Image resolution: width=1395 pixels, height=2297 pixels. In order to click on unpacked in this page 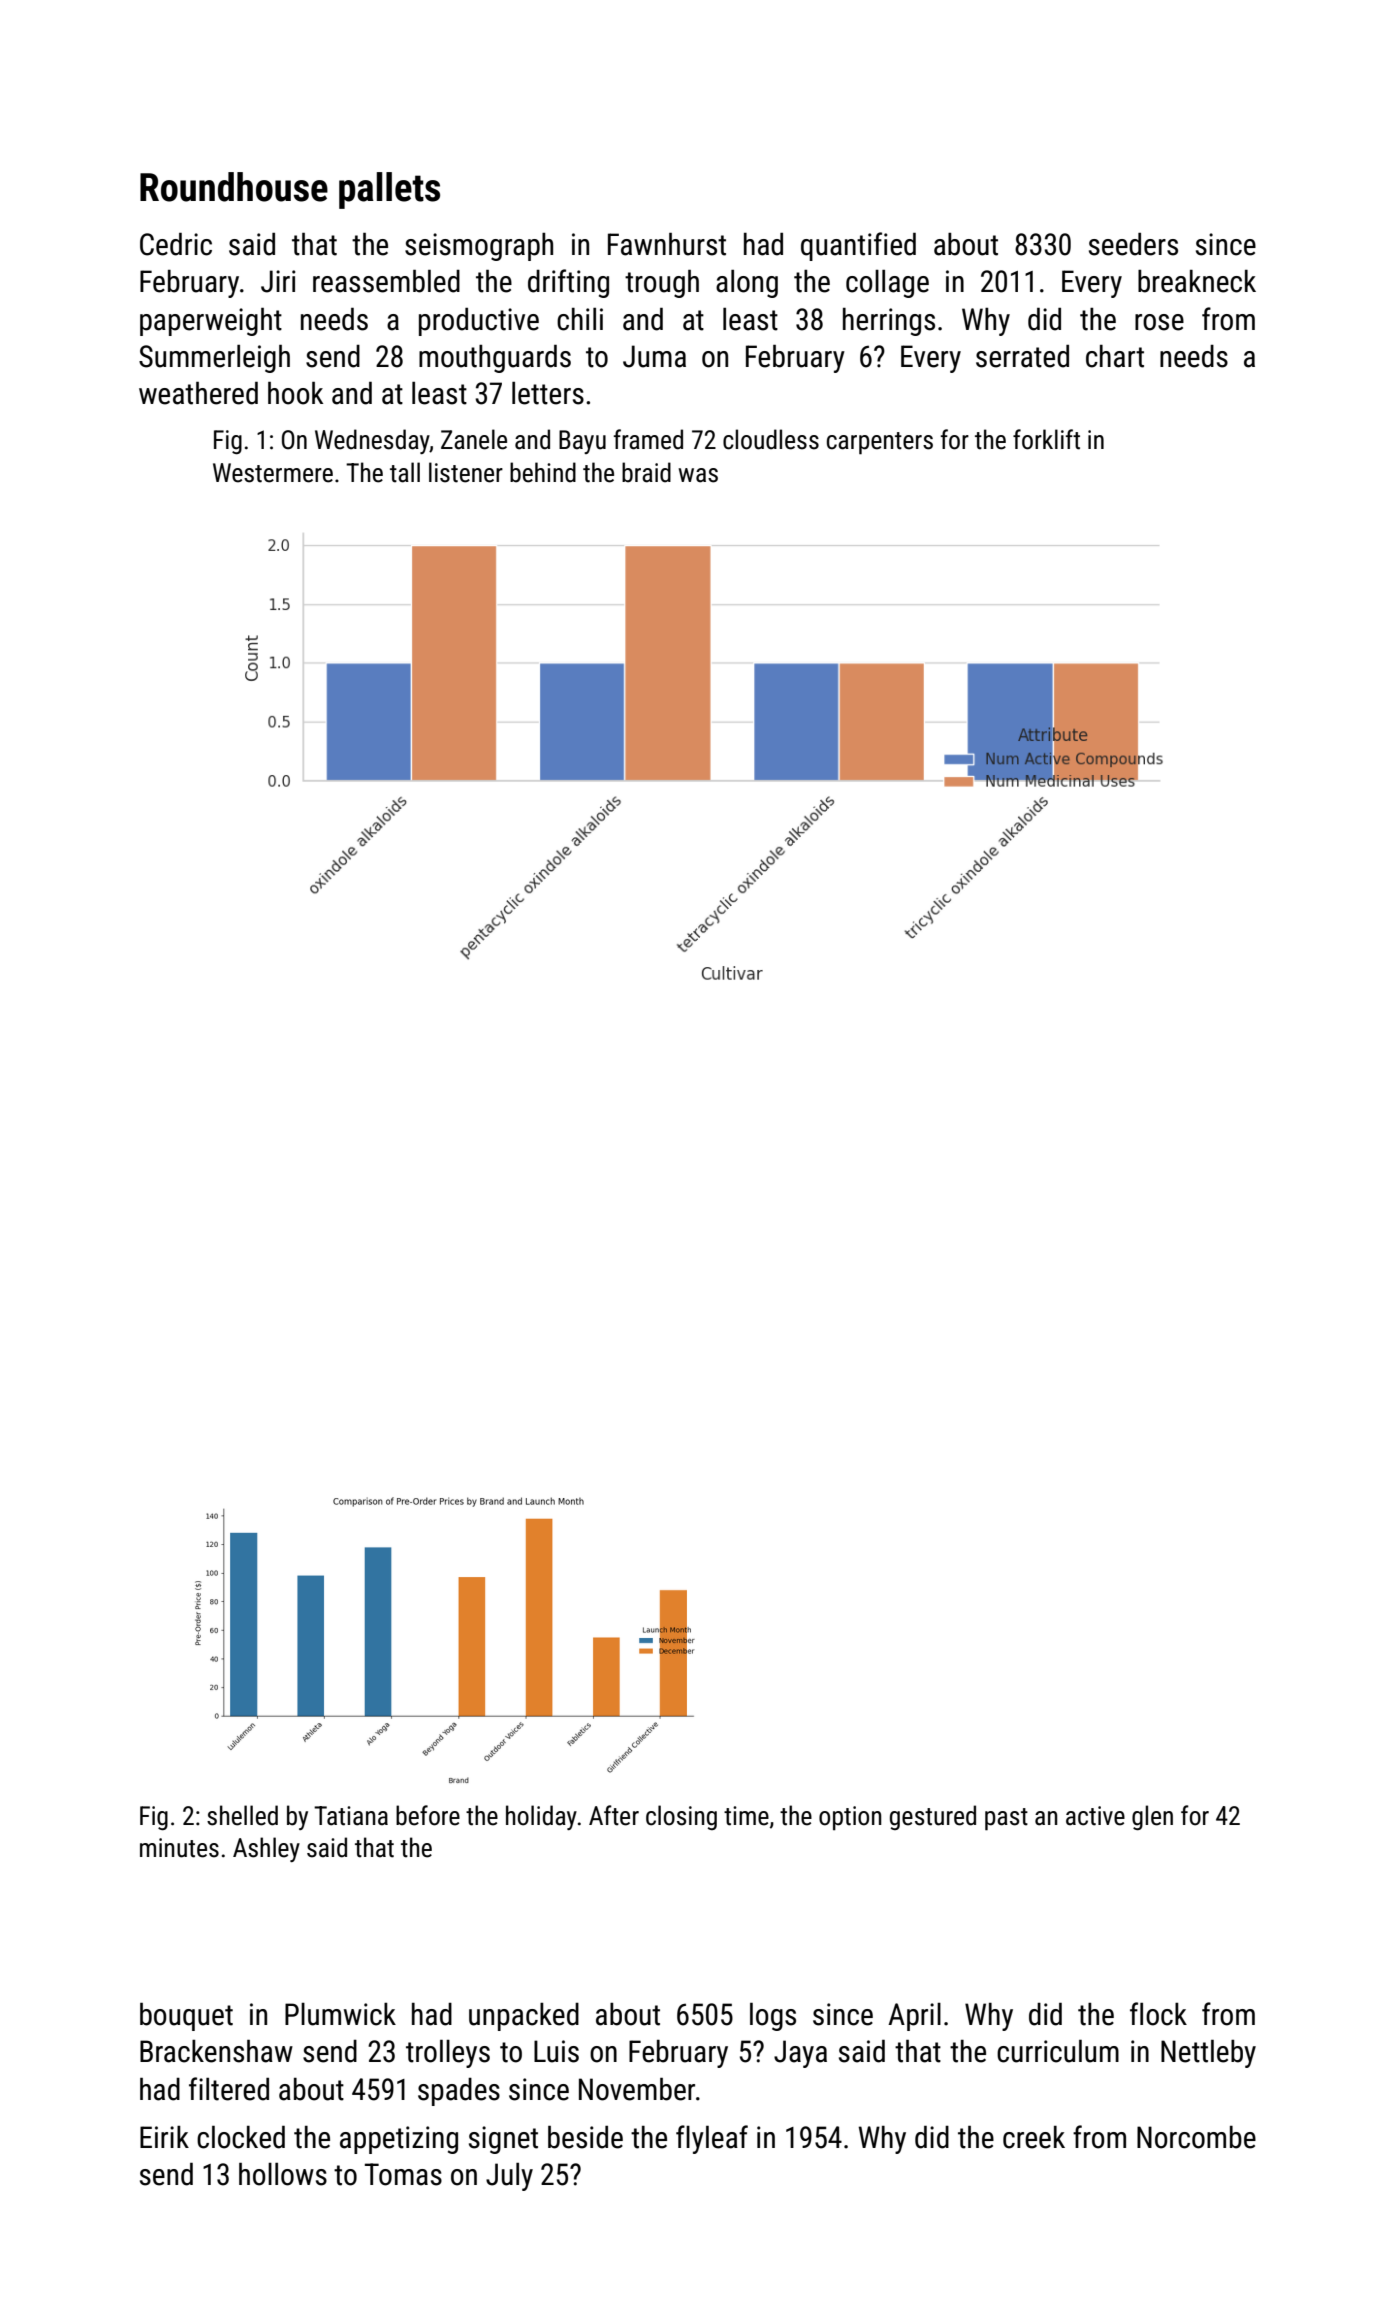, I will do `click(524, 2017)`.
